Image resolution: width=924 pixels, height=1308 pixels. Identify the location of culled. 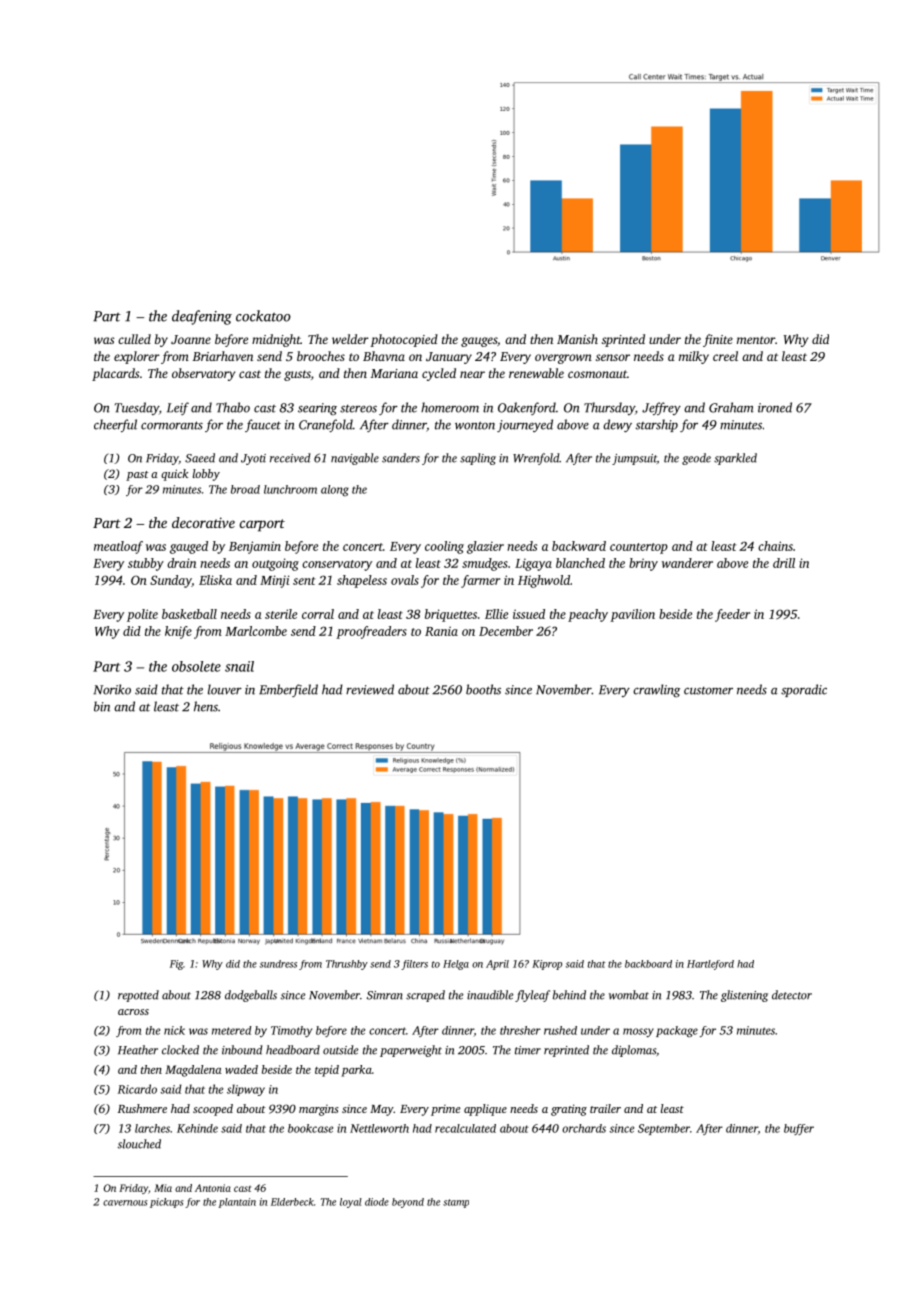
(134, 339).
